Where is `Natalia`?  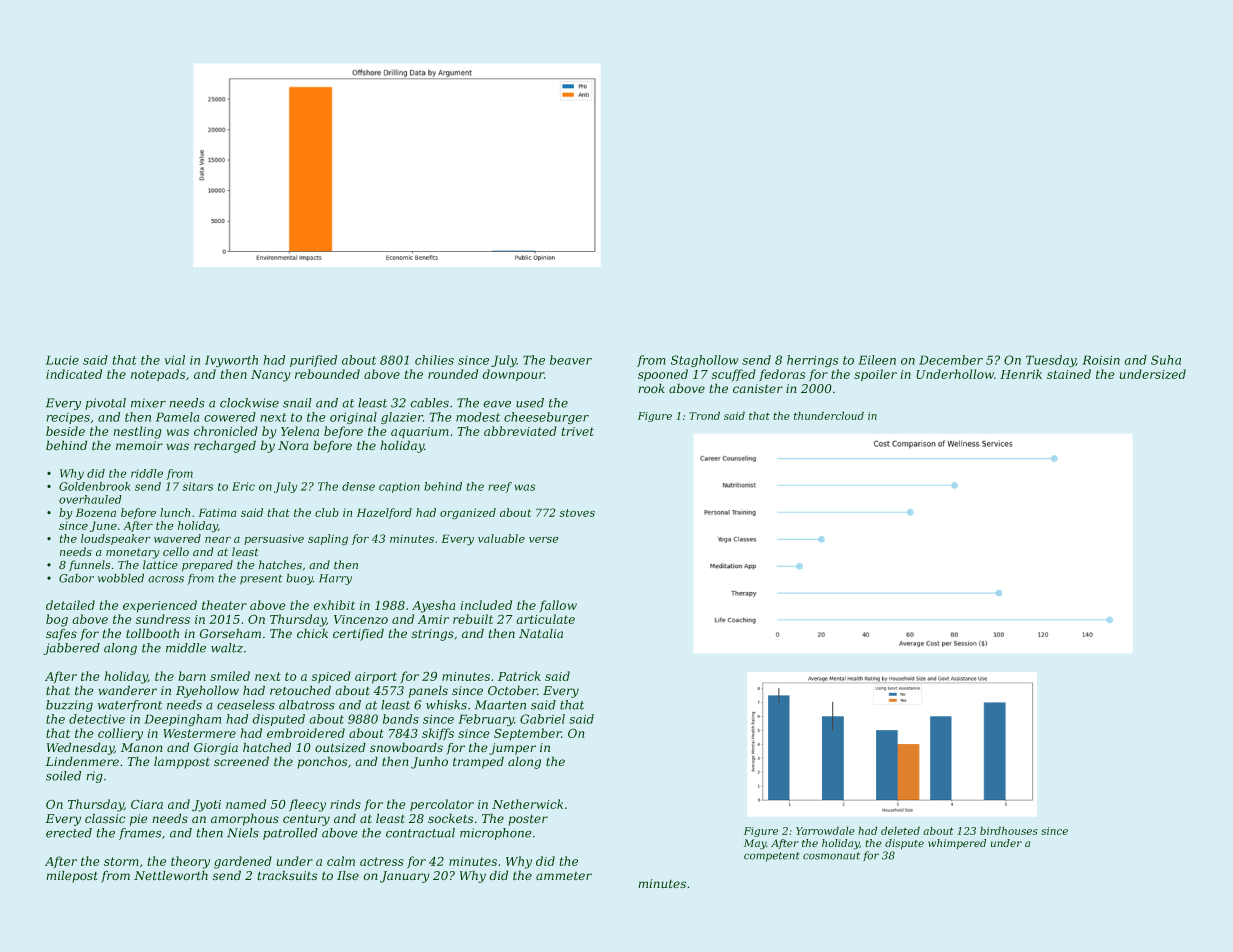 Natalia is located at coordinates (541, 633).
